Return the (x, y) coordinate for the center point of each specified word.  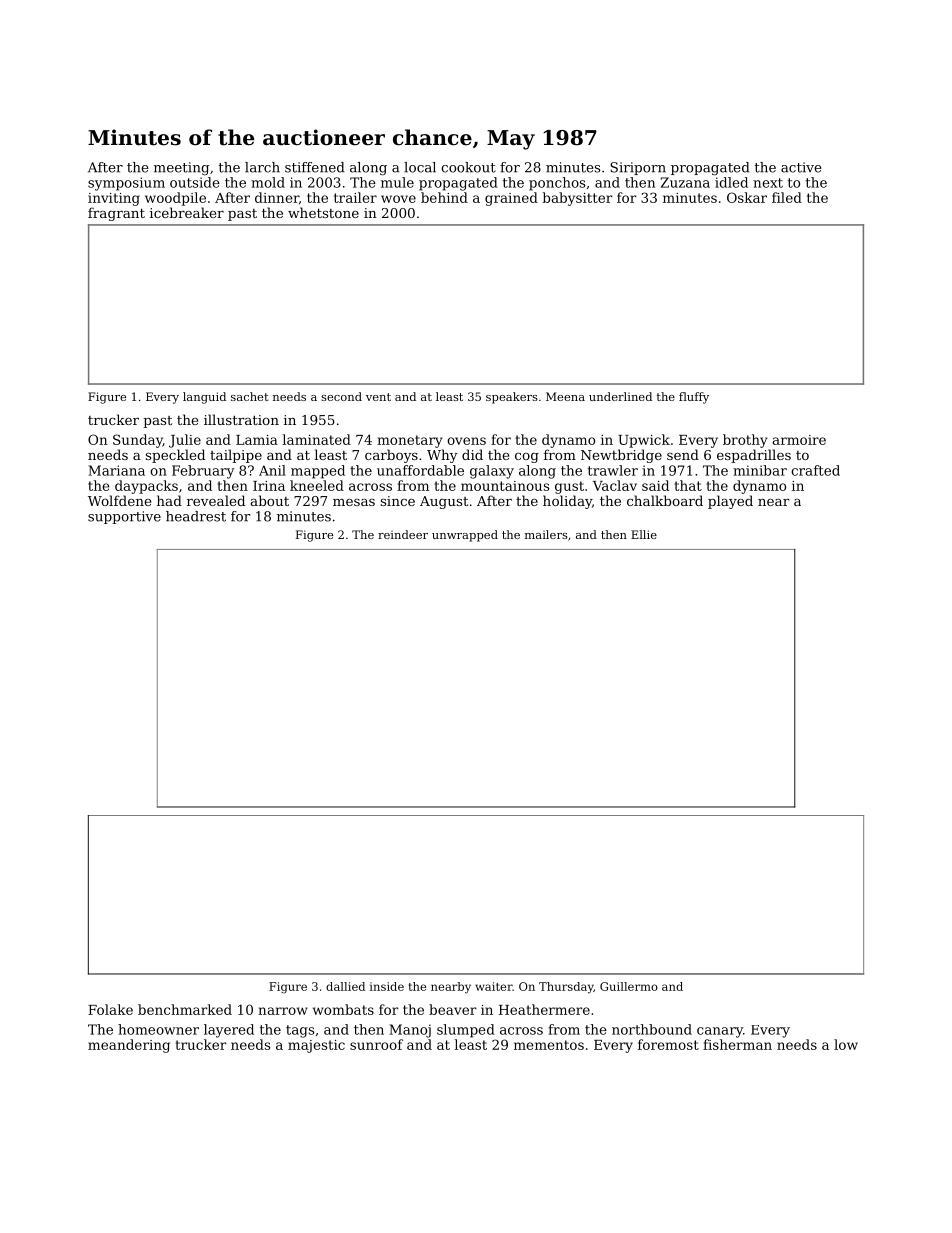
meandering (129, 1046)
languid (204, 398)
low (846, 1044)
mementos (549, 1045)
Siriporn (638, 168)
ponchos (557, 184)
